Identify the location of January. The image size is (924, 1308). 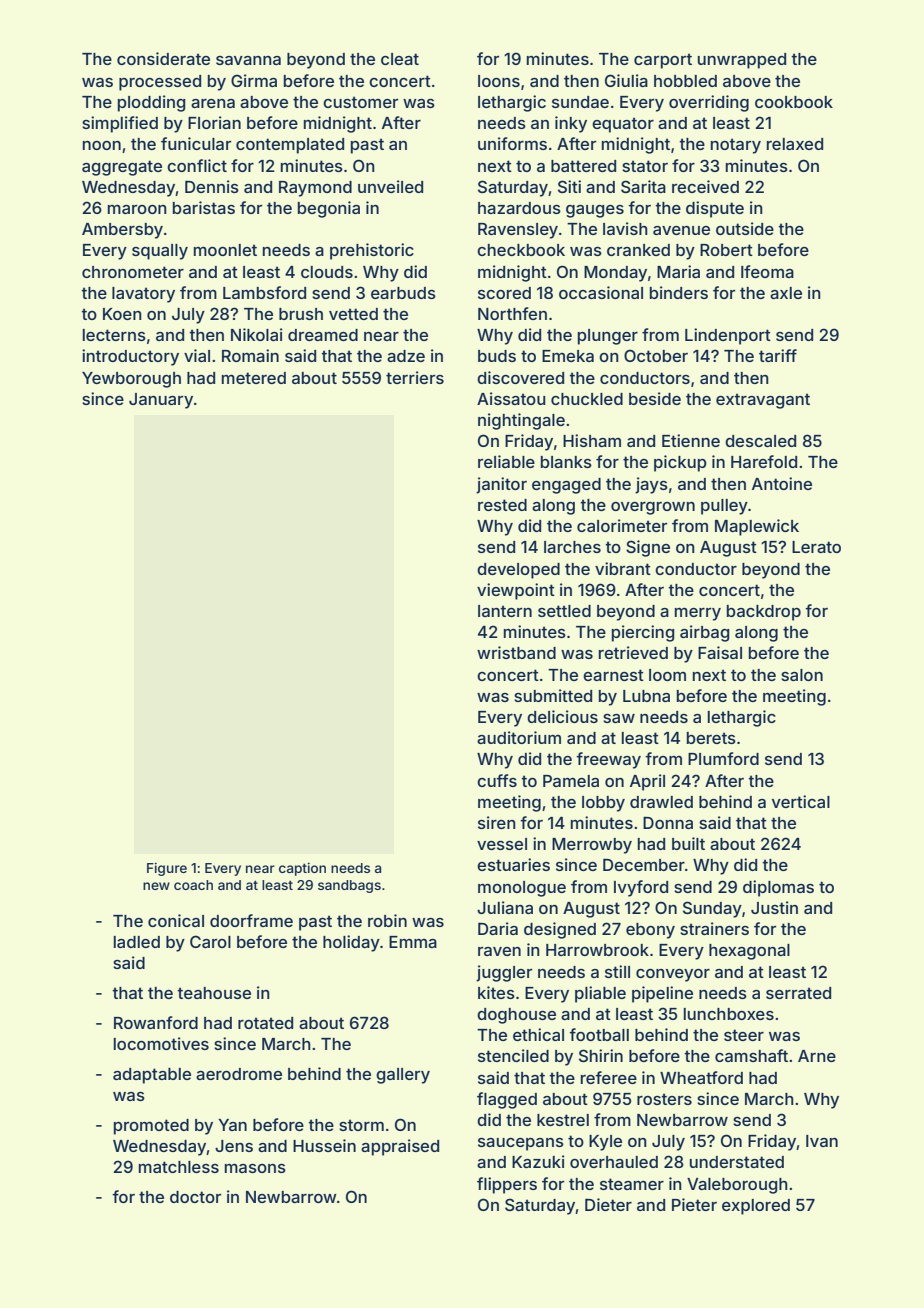
(161, 401).
